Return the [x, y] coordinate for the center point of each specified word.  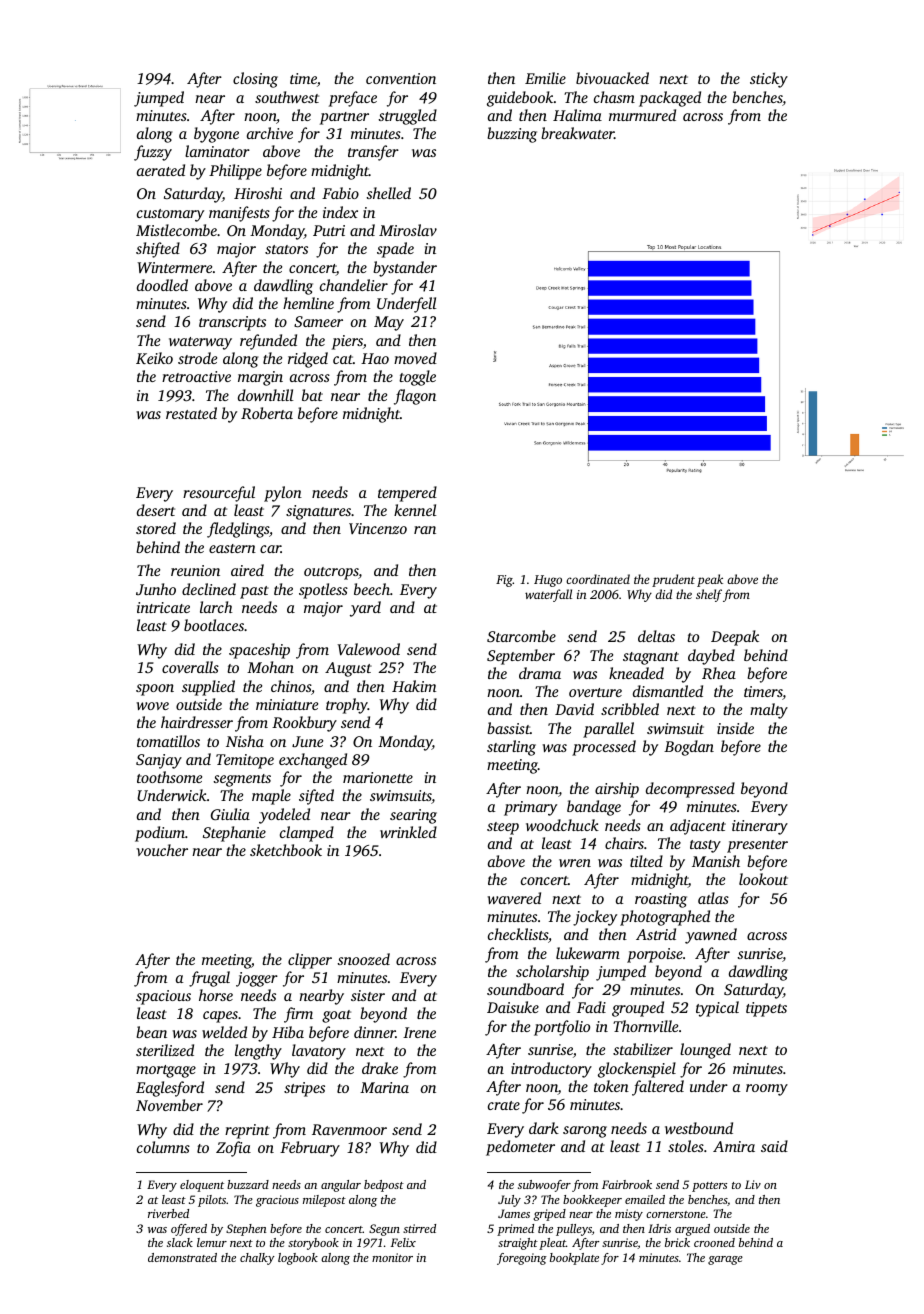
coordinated [598, 579]
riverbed [168, 1213]
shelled [388, 193]
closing [255, 80]
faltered [658, 1088]
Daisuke [513, 1007]
